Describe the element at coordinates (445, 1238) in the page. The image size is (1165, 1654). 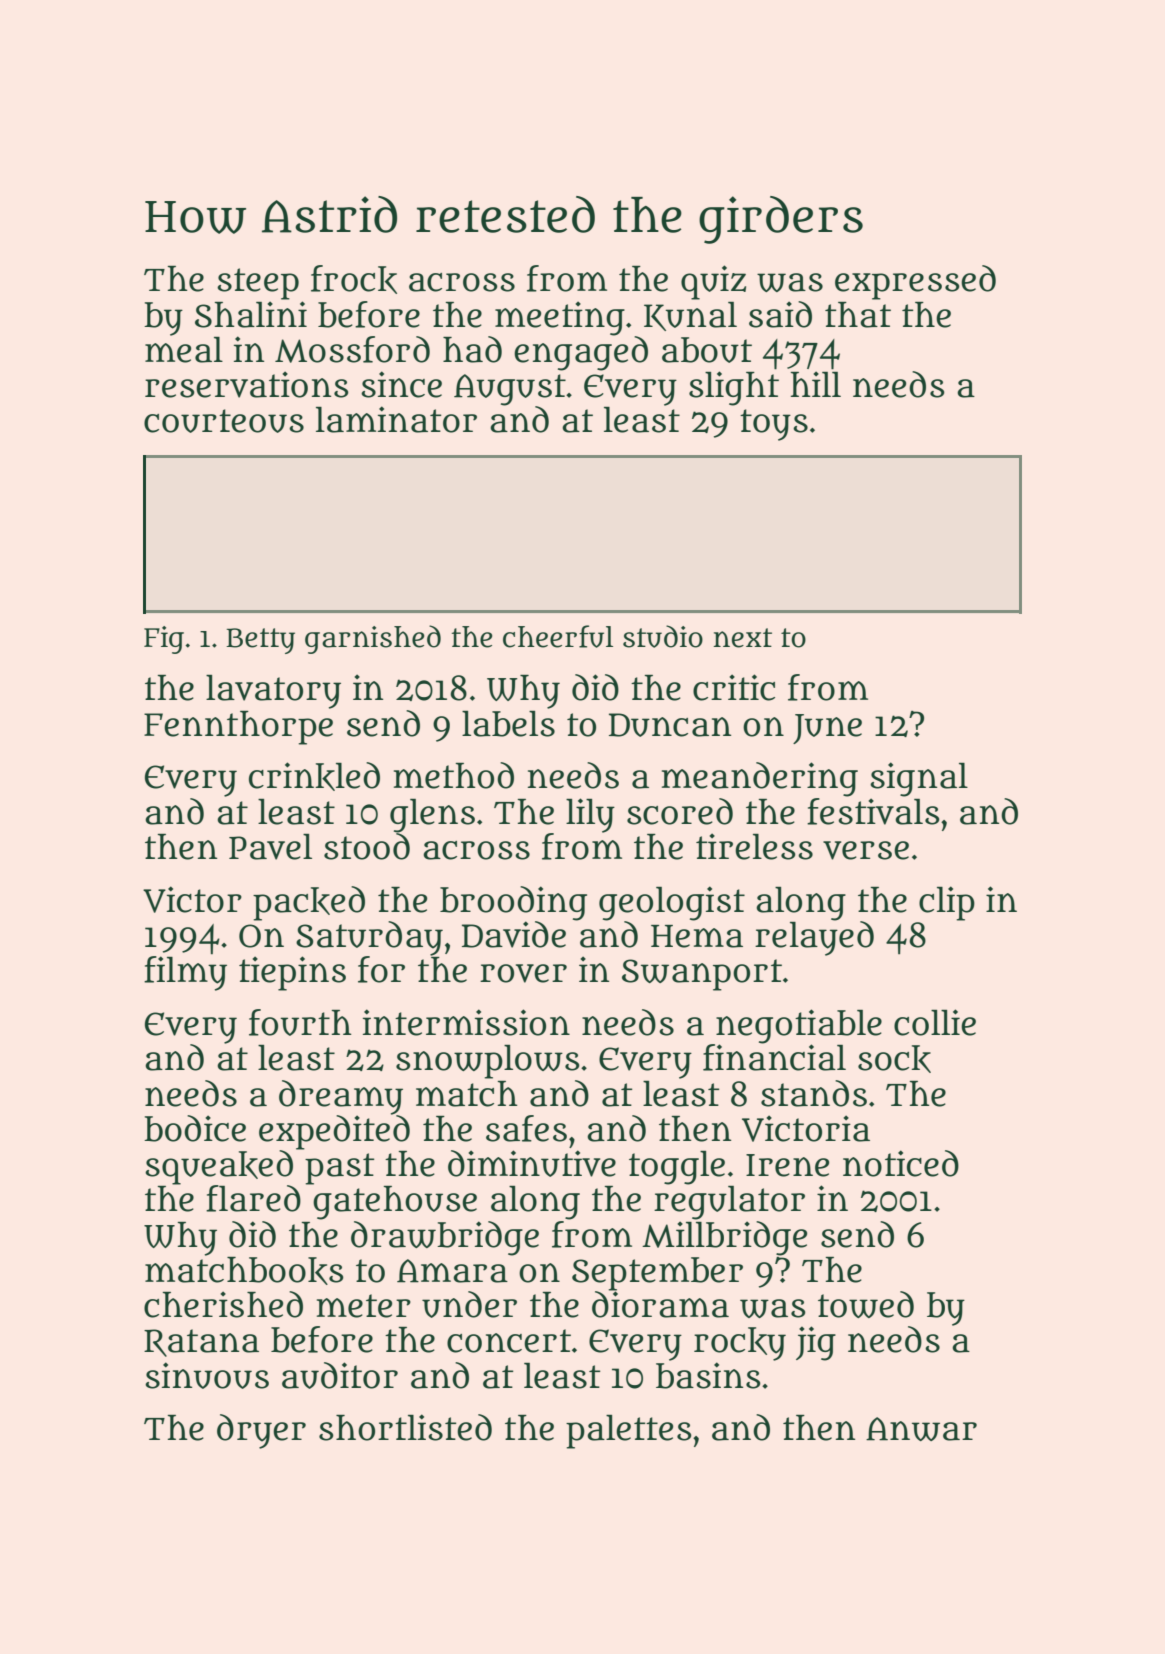
I see `drawbridge` at that location.
